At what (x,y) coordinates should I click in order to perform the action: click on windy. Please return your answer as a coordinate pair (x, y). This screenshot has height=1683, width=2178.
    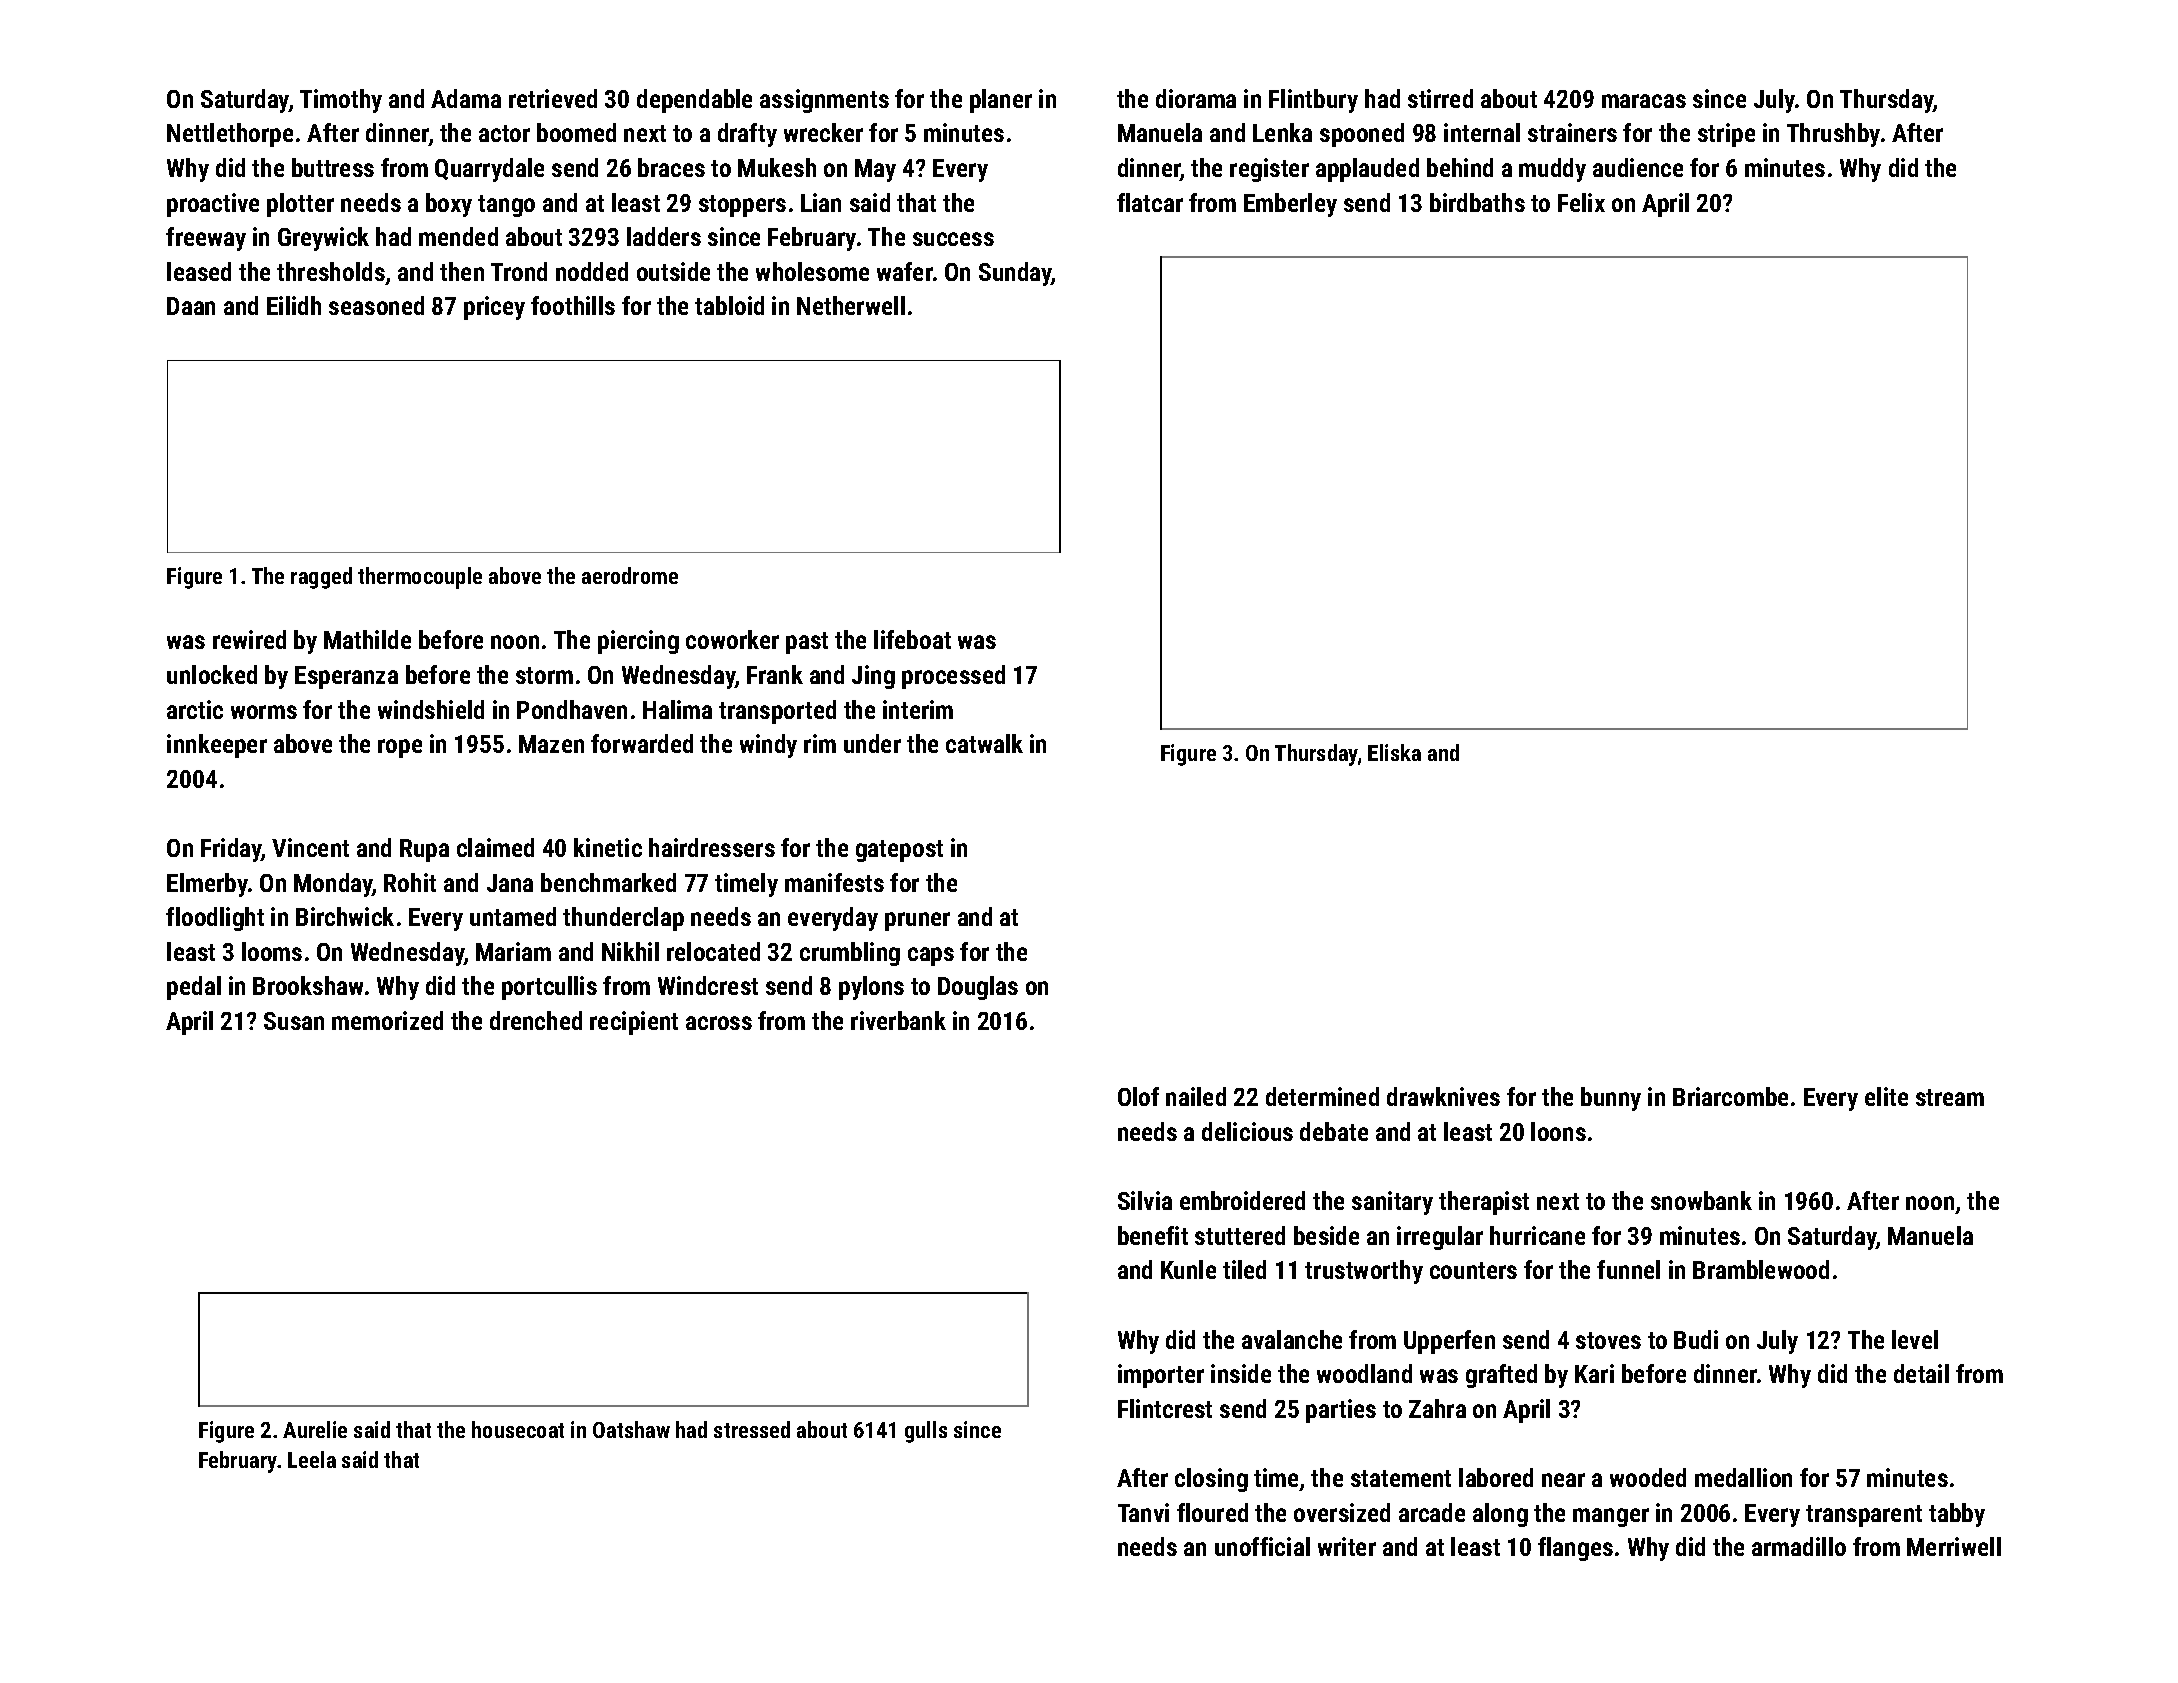
    Looking at the image, I should click on (768, 746).
